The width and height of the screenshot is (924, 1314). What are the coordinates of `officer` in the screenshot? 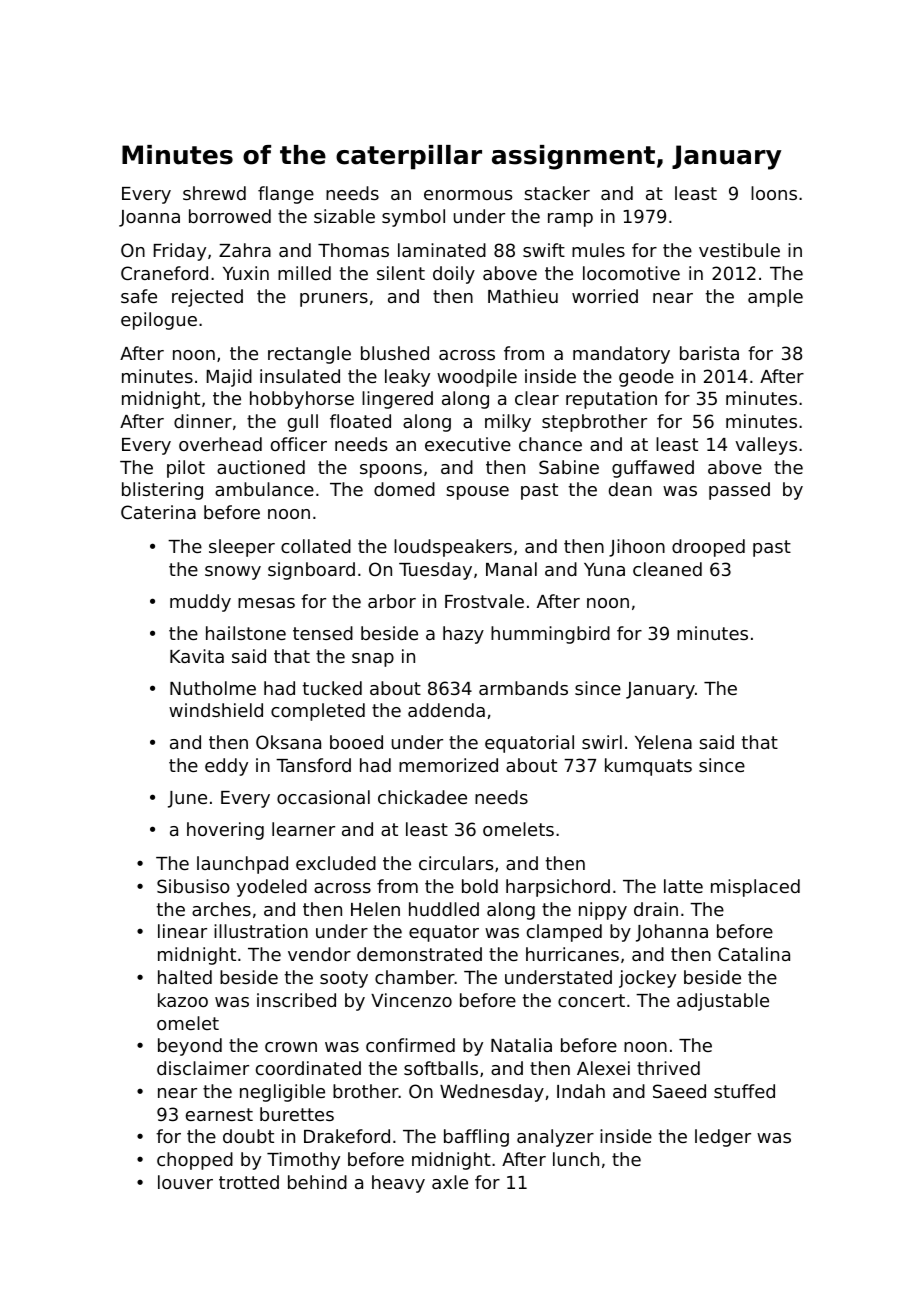 It's located at (299, 444).
